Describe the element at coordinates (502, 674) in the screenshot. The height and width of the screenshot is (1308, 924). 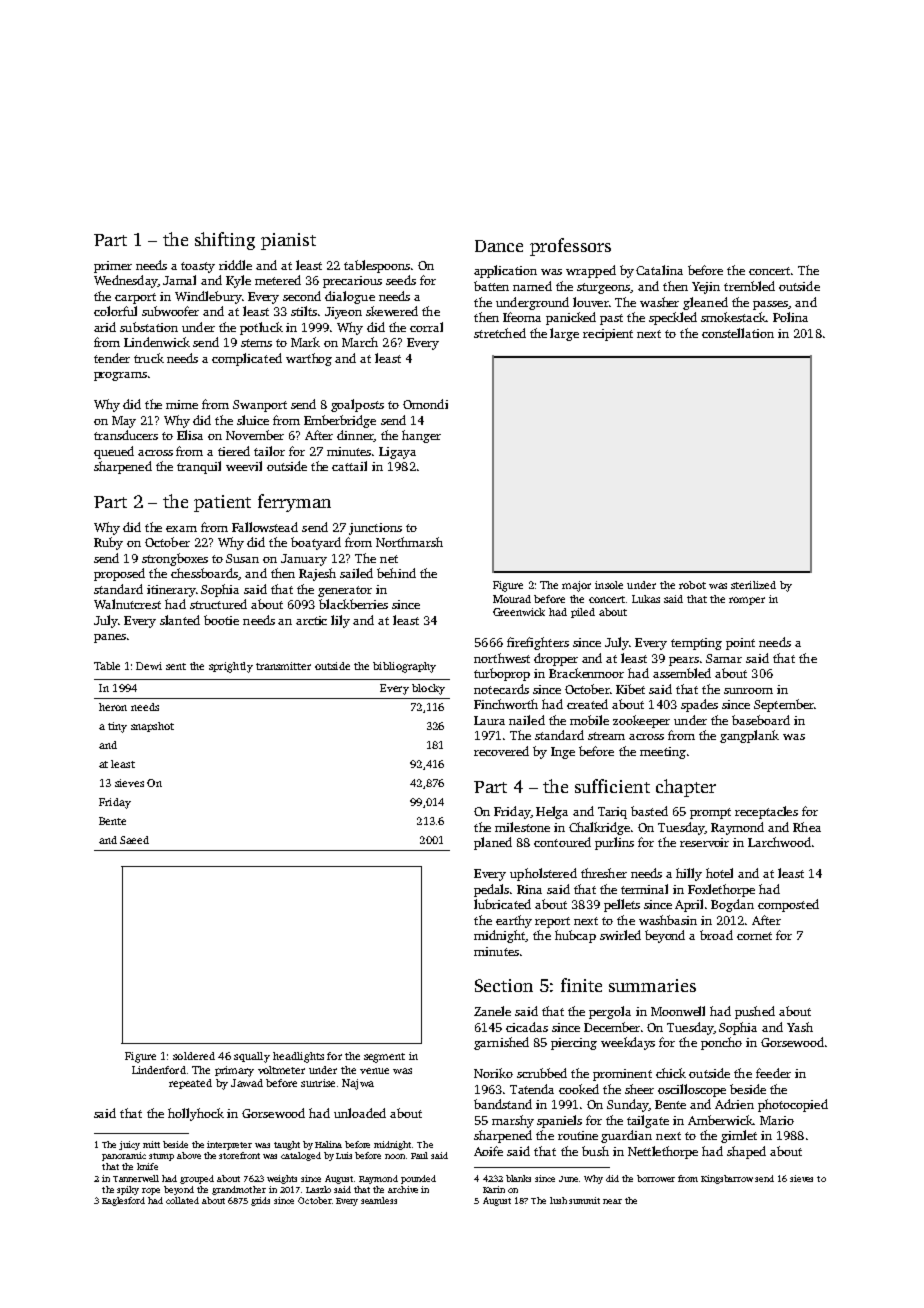
I see `turboprop` at that location.
